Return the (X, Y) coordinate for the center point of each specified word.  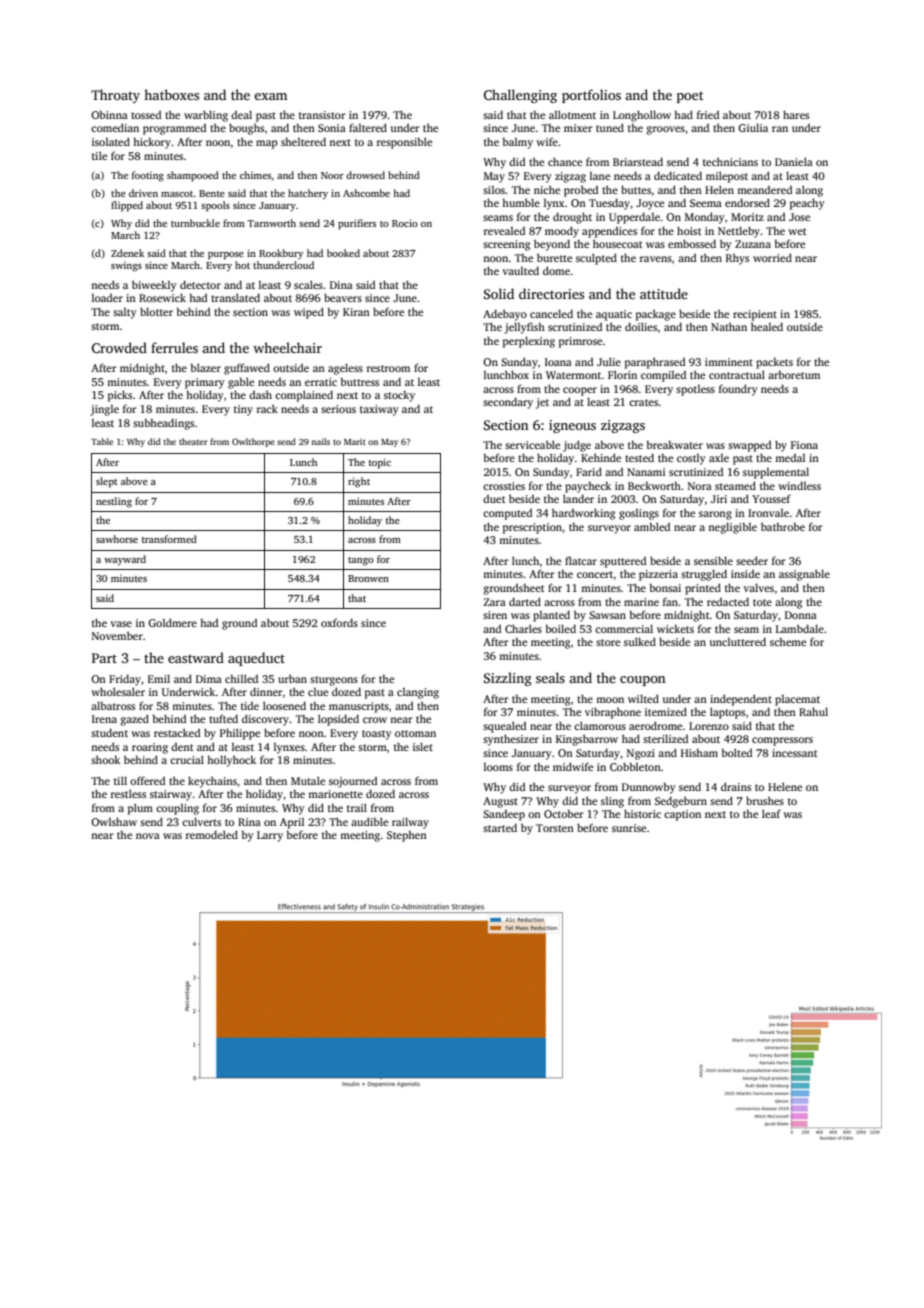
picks (120, 396)
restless (128, 793)
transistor (322, 115)
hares (796, 114)
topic (380, 463)
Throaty (115, 96)
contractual (737, 374)
